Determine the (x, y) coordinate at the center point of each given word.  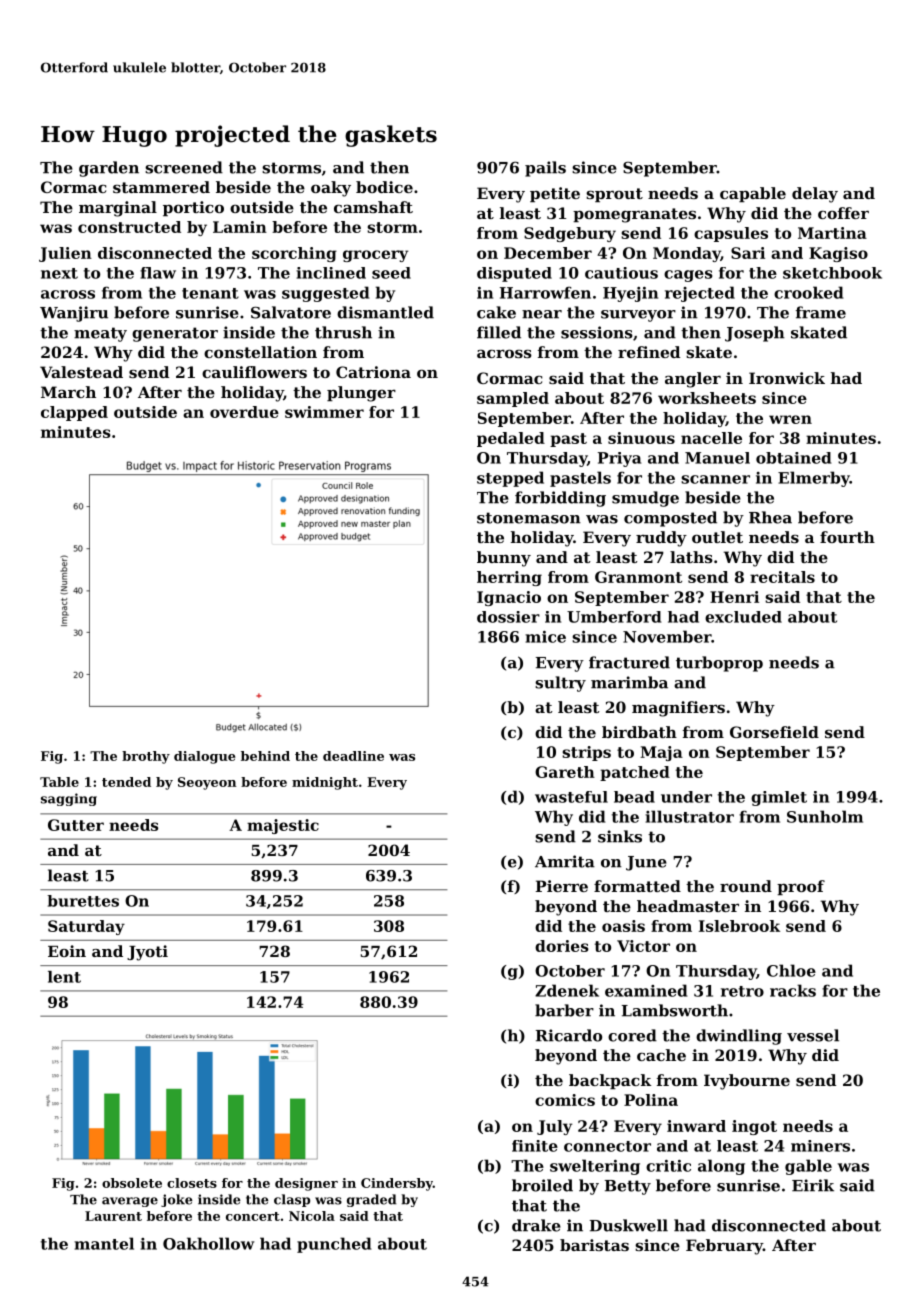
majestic (283, 826)
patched (635, 773)
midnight (325, 783)
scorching (294, 254)
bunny (504, 559)
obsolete (132, 1183)
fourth (847, 537)
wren (790, 419)
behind (265, 756)
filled (499, 332)
